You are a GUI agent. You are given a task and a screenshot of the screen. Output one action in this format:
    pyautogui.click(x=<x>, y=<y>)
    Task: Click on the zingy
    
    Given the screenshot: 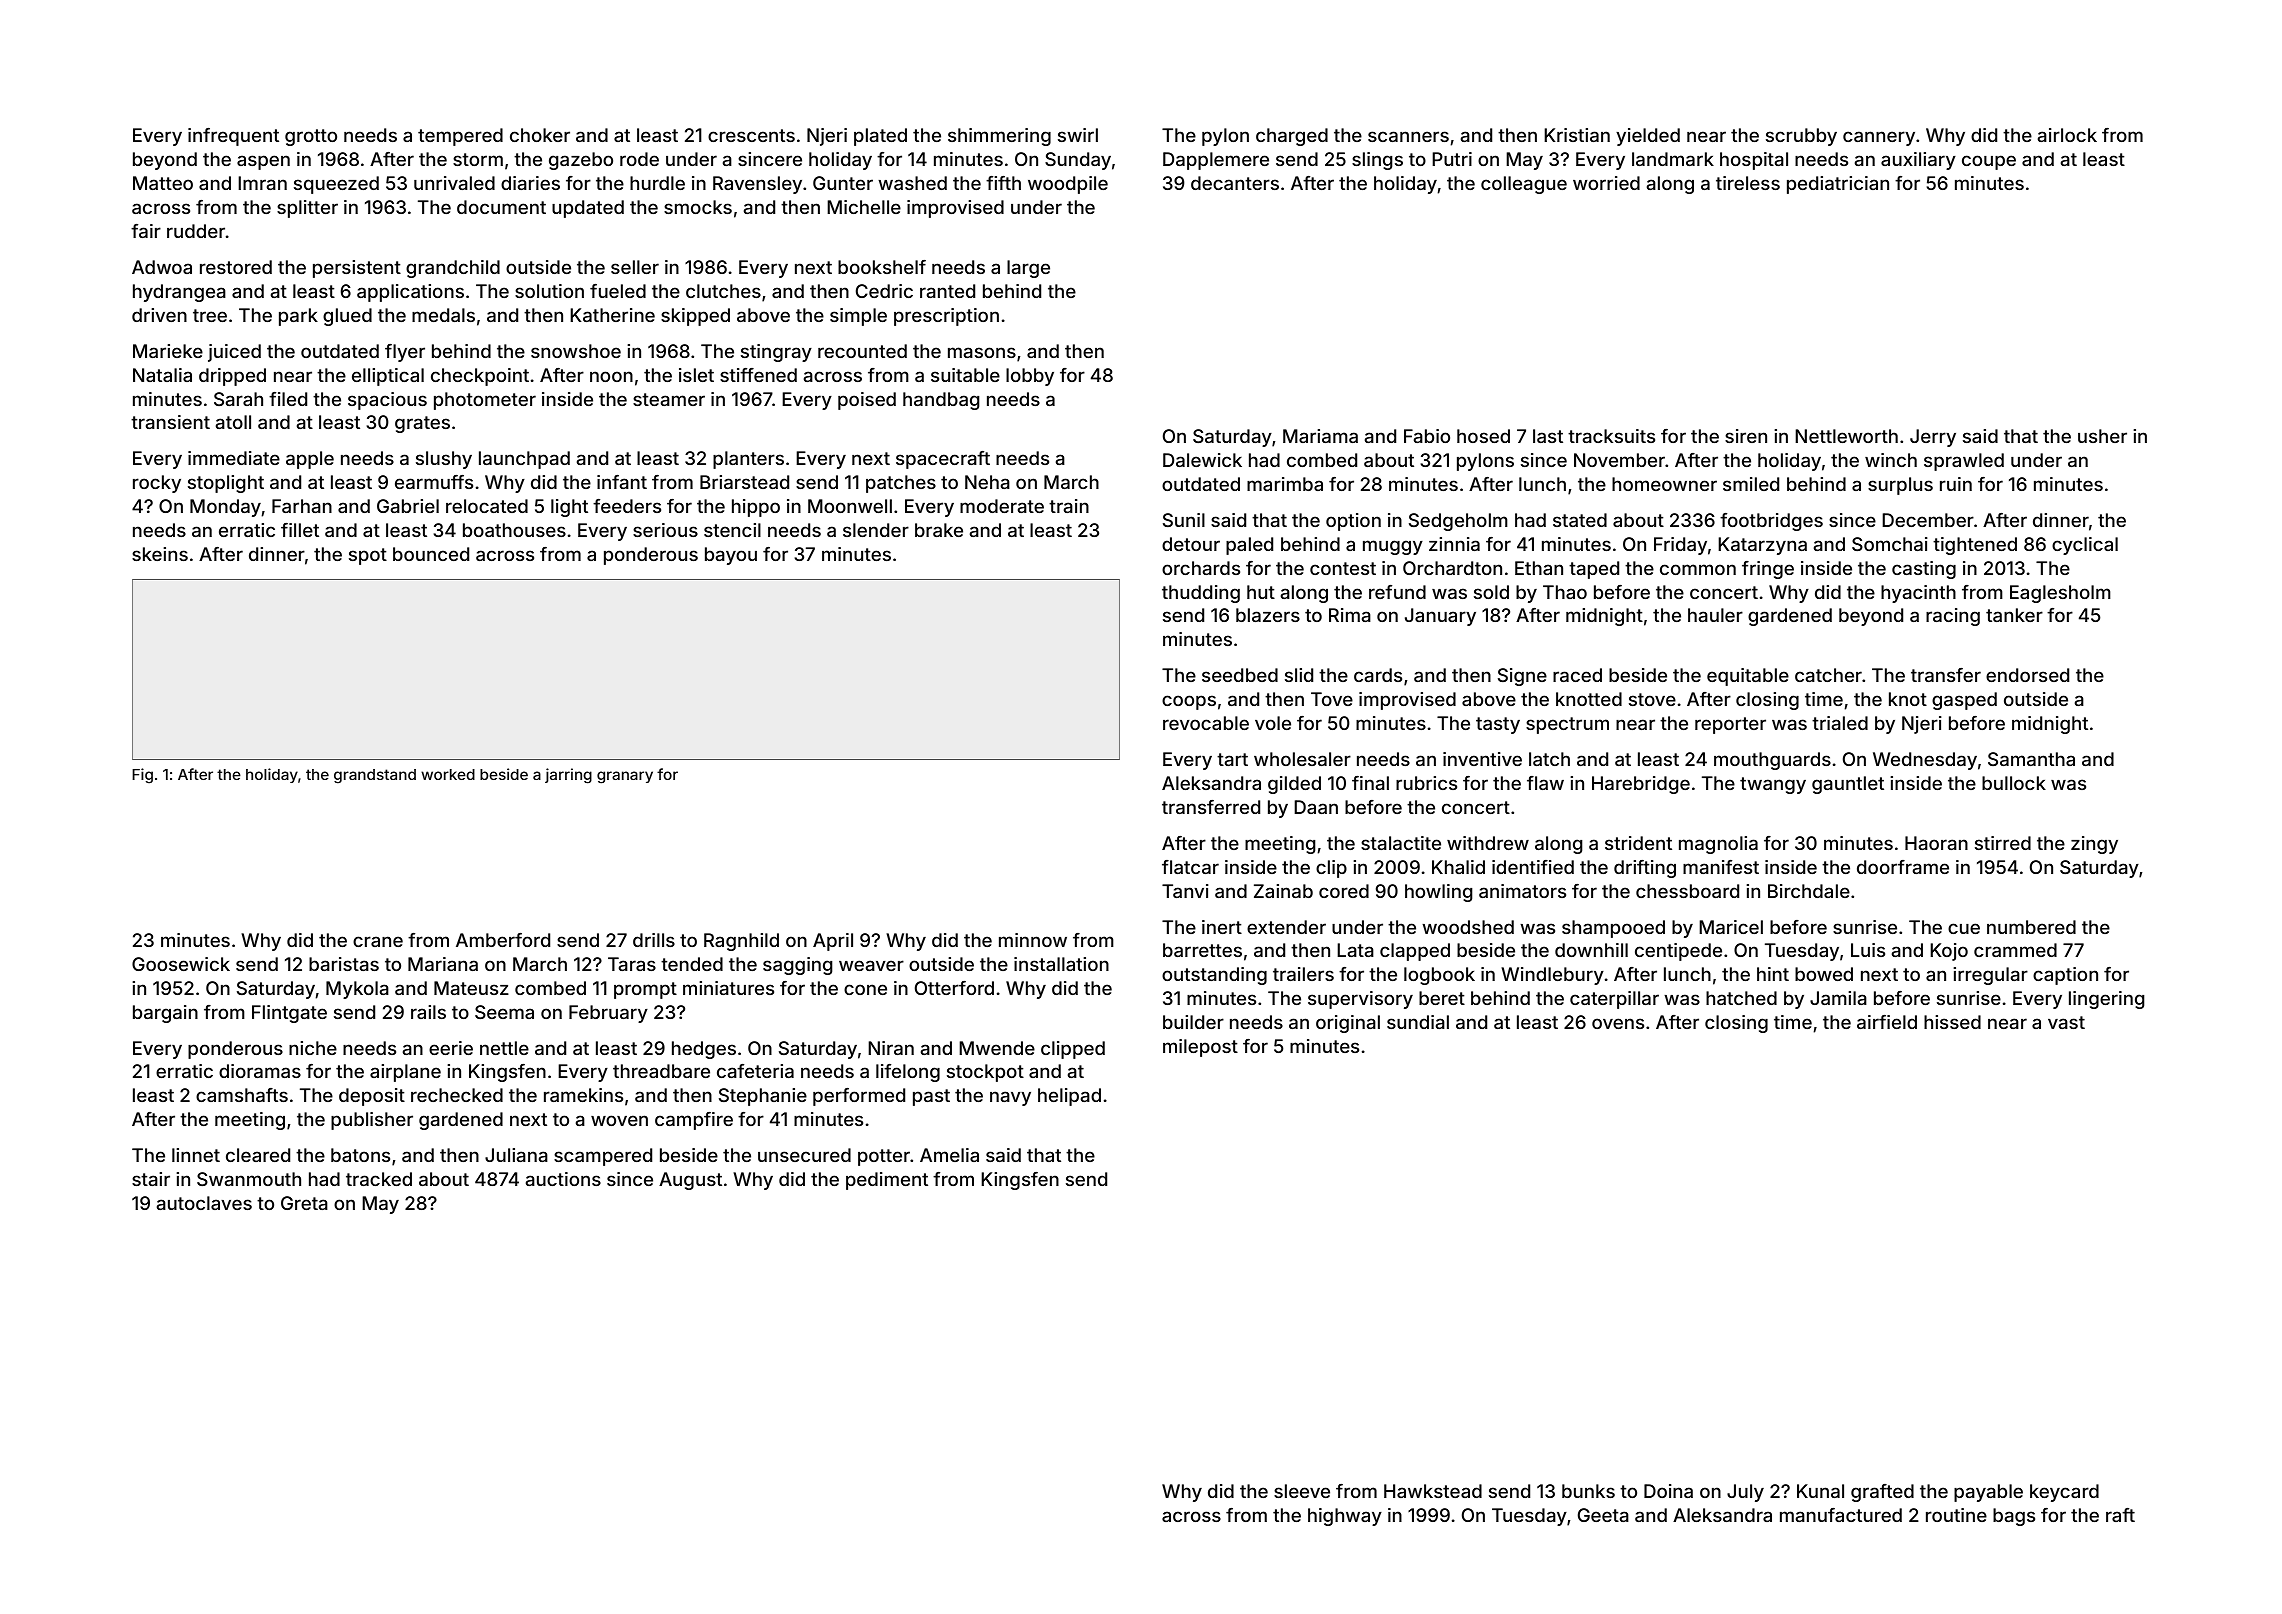 What is the action you would take?
    pyautogui.click(x=2094, y=845)
